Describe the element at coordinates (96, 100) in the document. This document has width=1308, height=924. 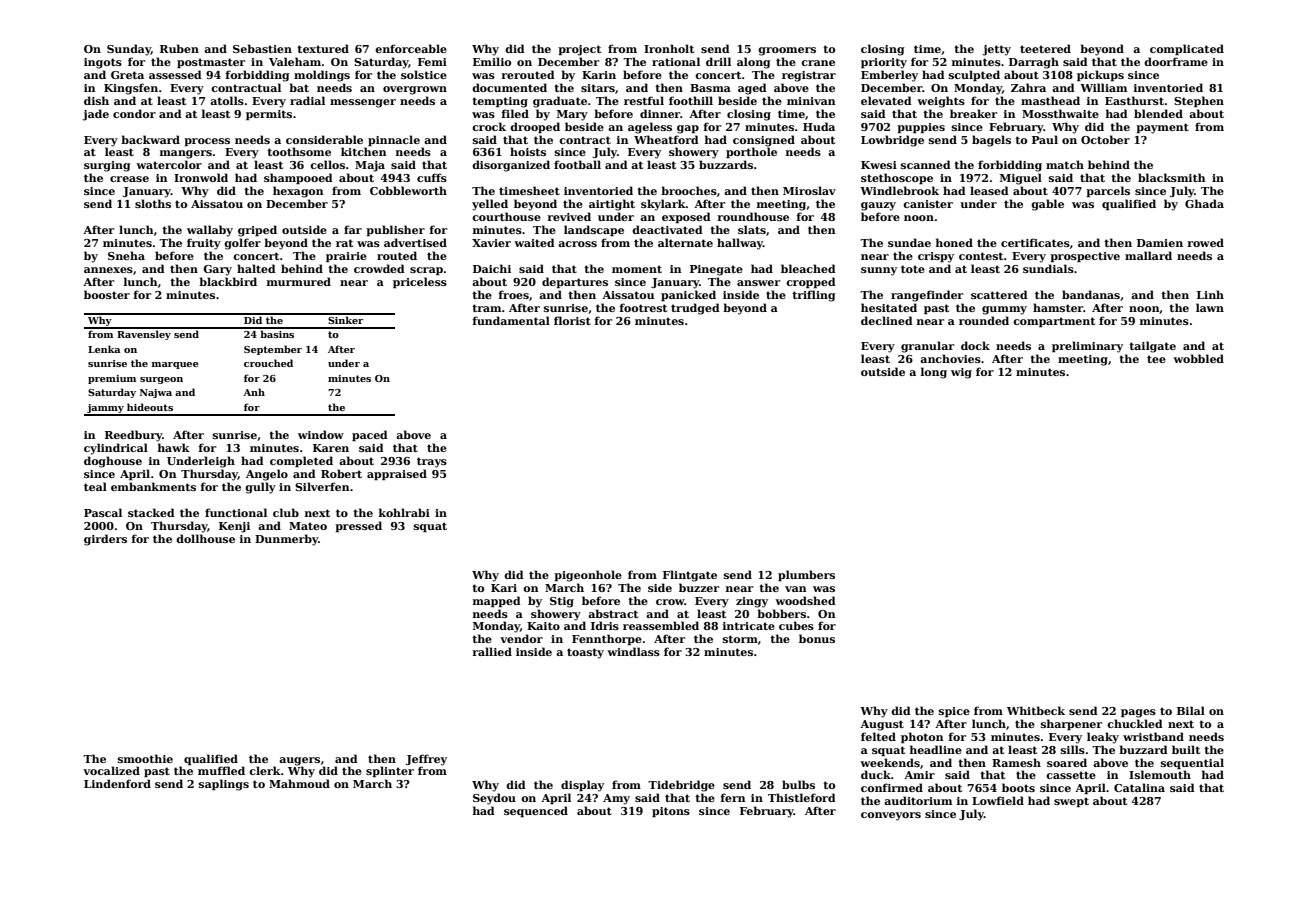
I see `dish` at that location.
